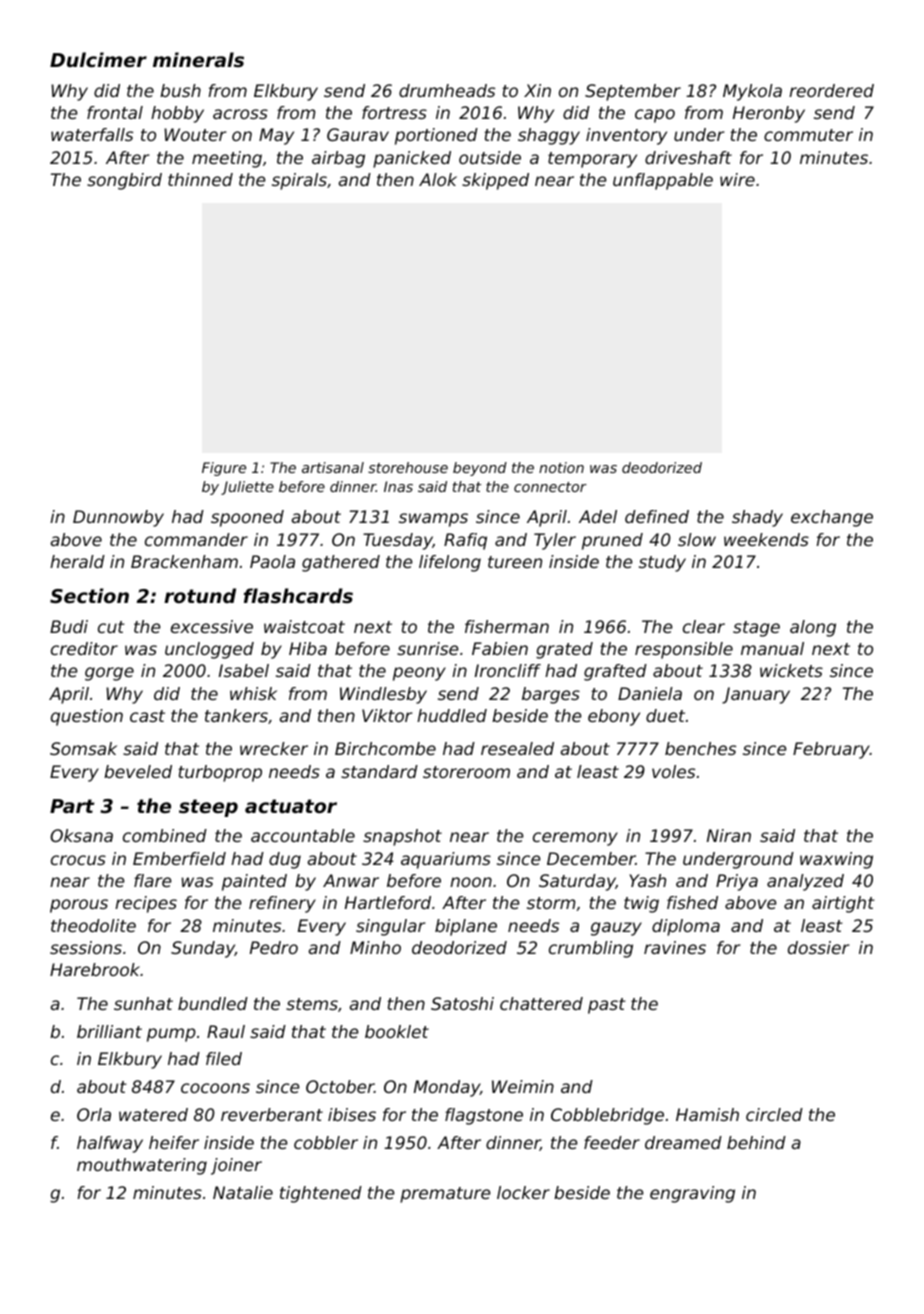 The image size is (924, 1314). I want to click on turboprop, so click(220, 773).
